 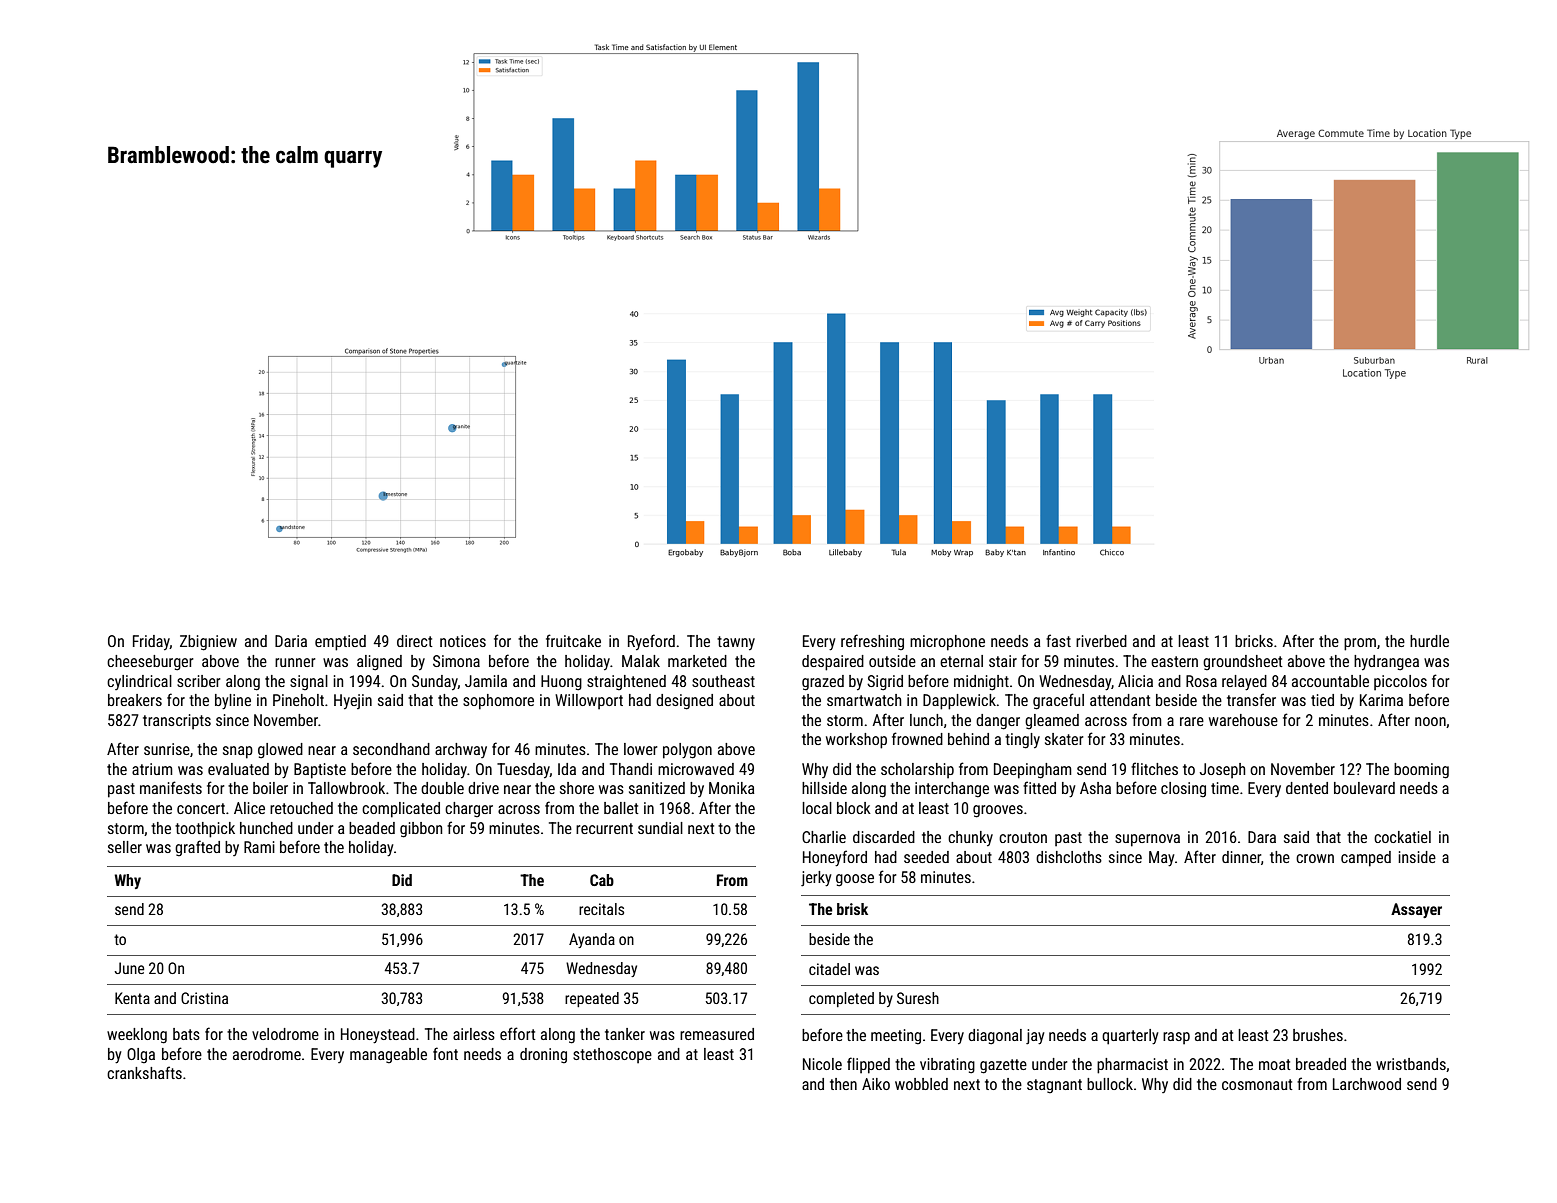 I want to click on Daria, so click(x=291, y=641).
